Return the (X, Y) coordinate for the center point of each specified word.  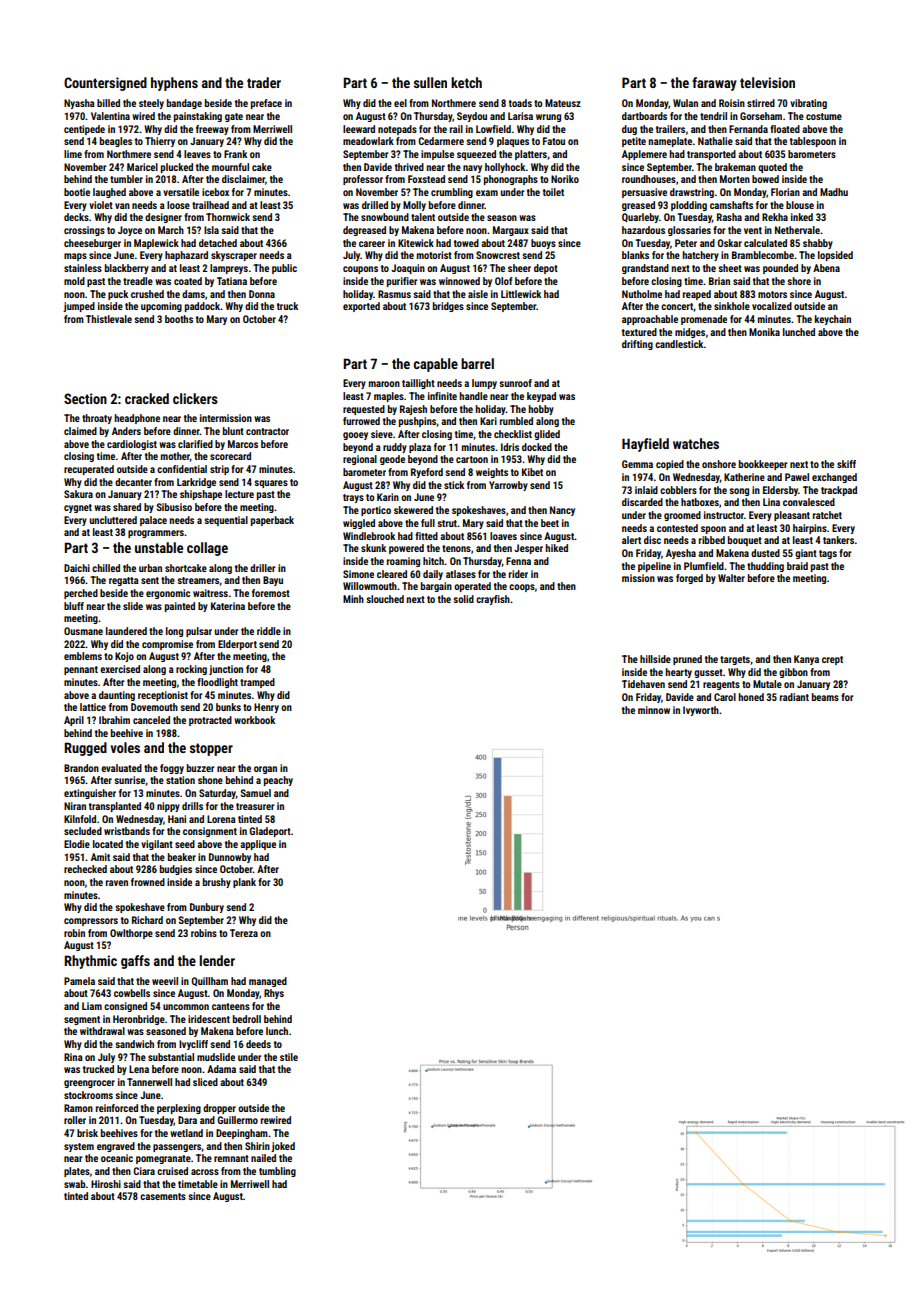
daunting (117, 696)
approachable (650, 320)
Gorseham (761, 116)
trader (264, 82)
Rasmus (394, 294)
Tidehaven (643, 684)
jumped (79, 307)
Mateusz (563, 103)
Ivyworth (701, 711)
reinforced (117, 1108)
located (108, 844)
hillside (655, 659)
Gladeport (270, 832)
